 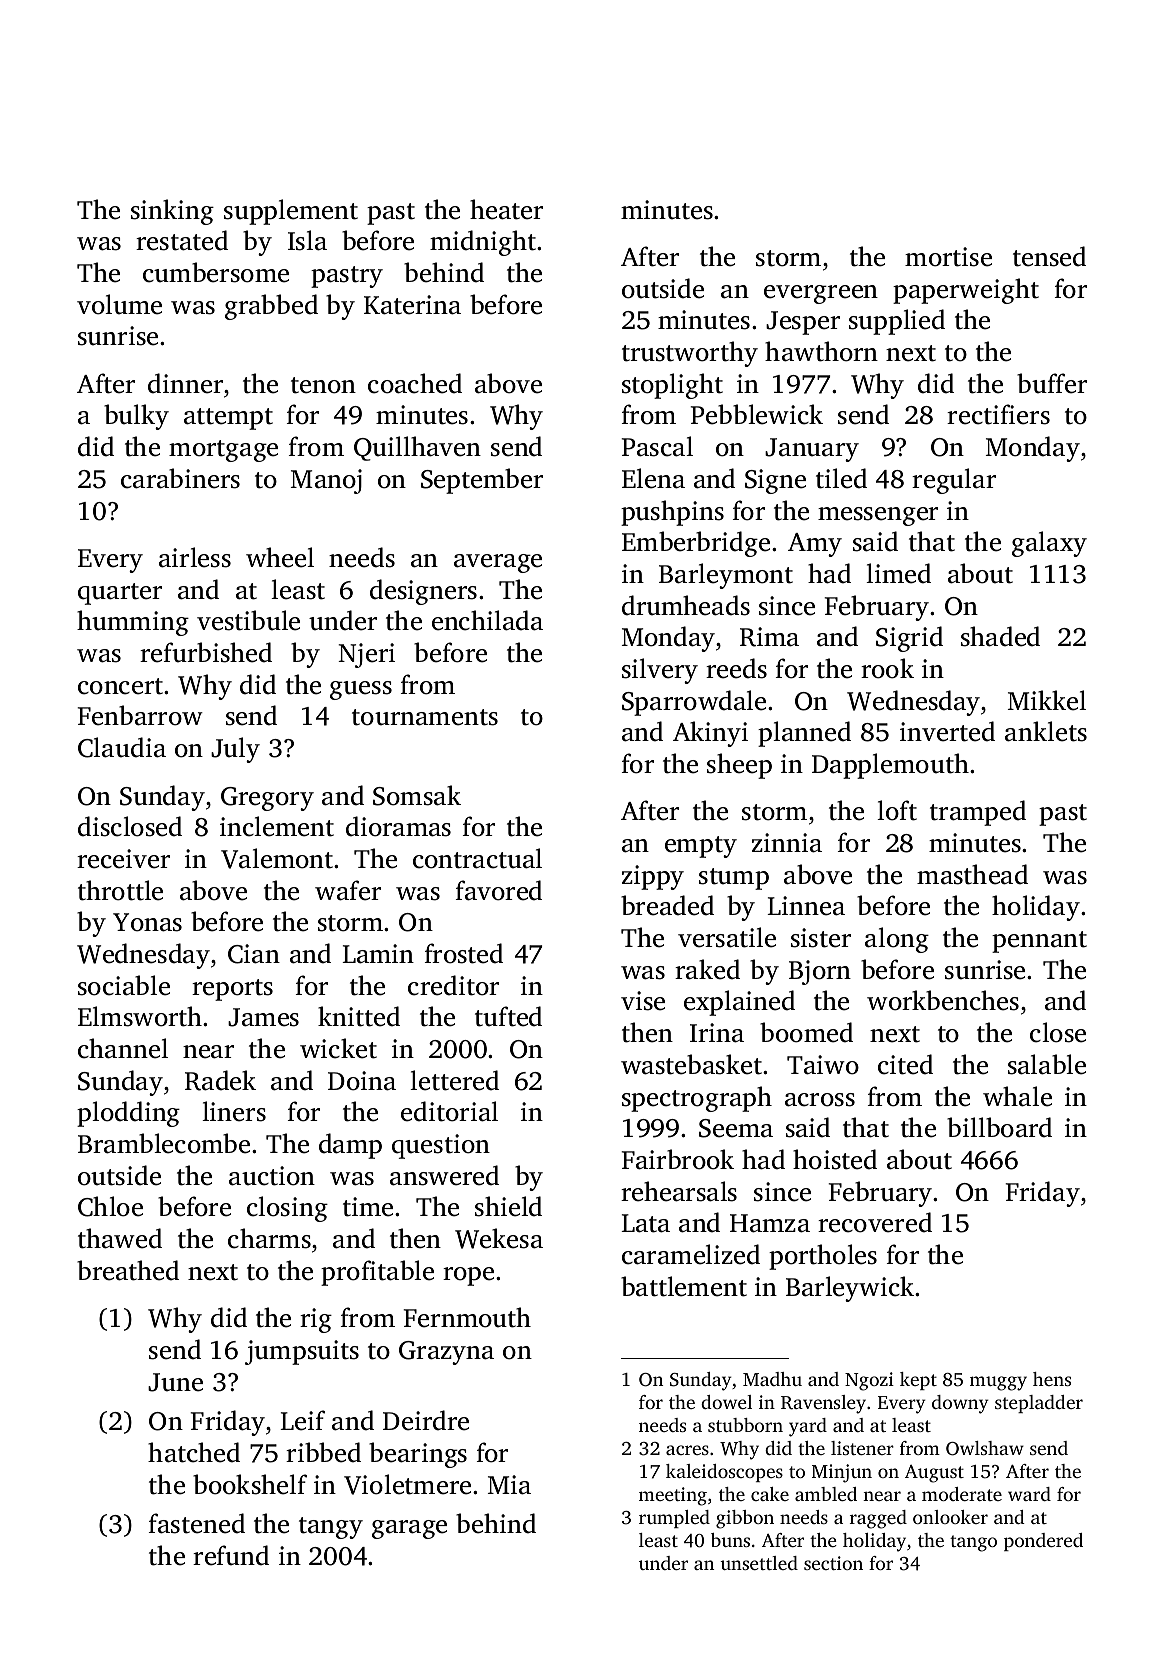 What do you see at coordinates (172, 212) in the screenshot?
I see `sinking` at bounding box center [172, 212].
